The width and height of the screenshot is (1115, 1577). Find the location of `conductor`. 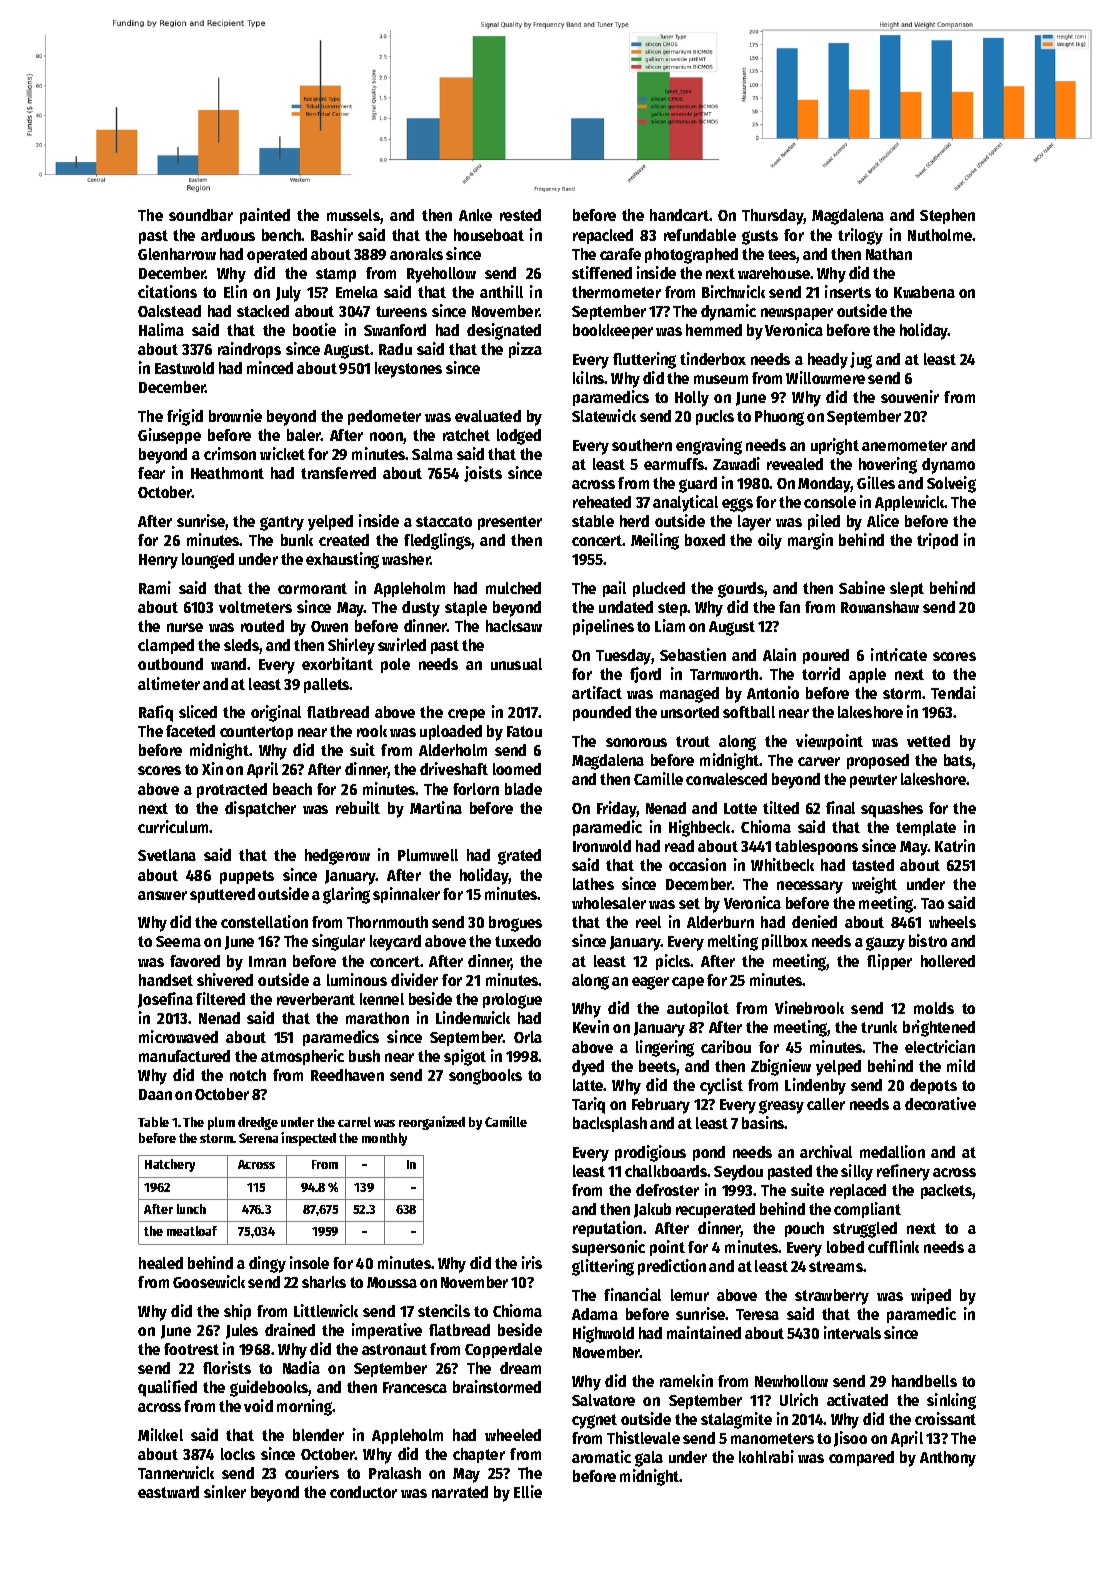

conductor is located at coordinates (363, 1492).
